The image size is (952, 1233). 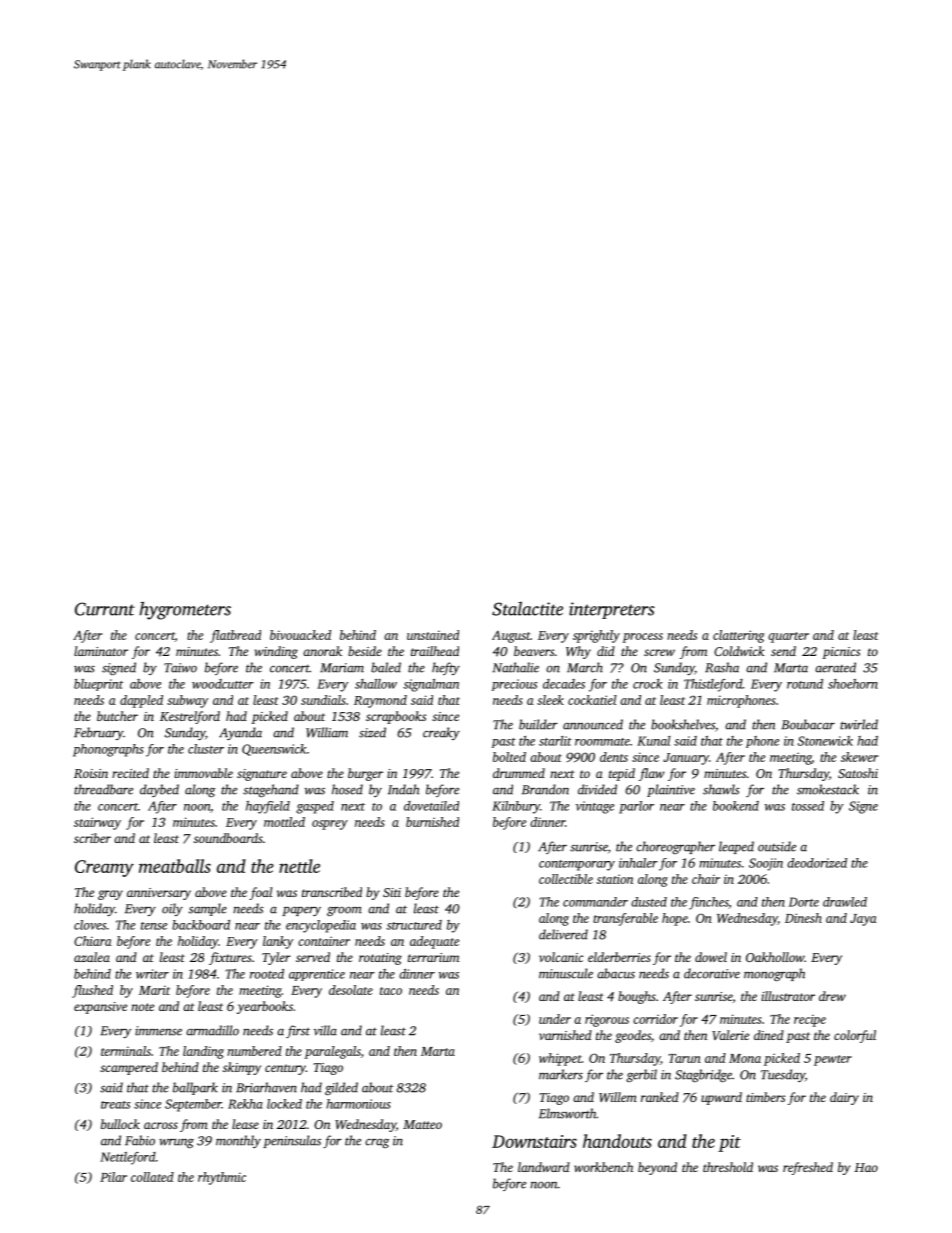 I want to click on drew, so click(x=832, y=996).
